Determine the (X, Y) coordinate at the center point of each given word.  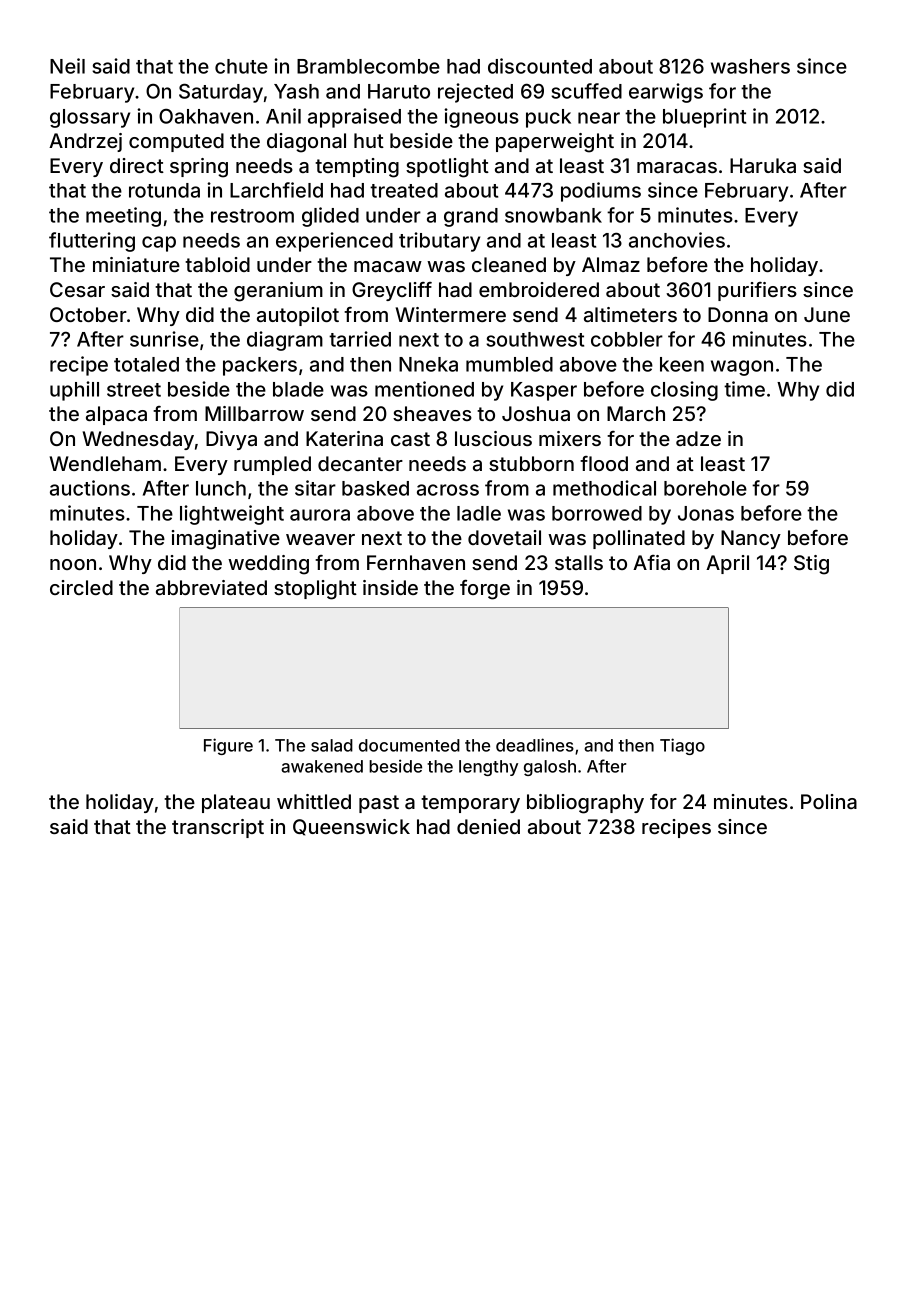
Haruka (763, 165)
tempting (357, 168)
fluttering (92, 242)
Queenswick (351, 827)
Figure (228, 746)
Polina (829, 801)
